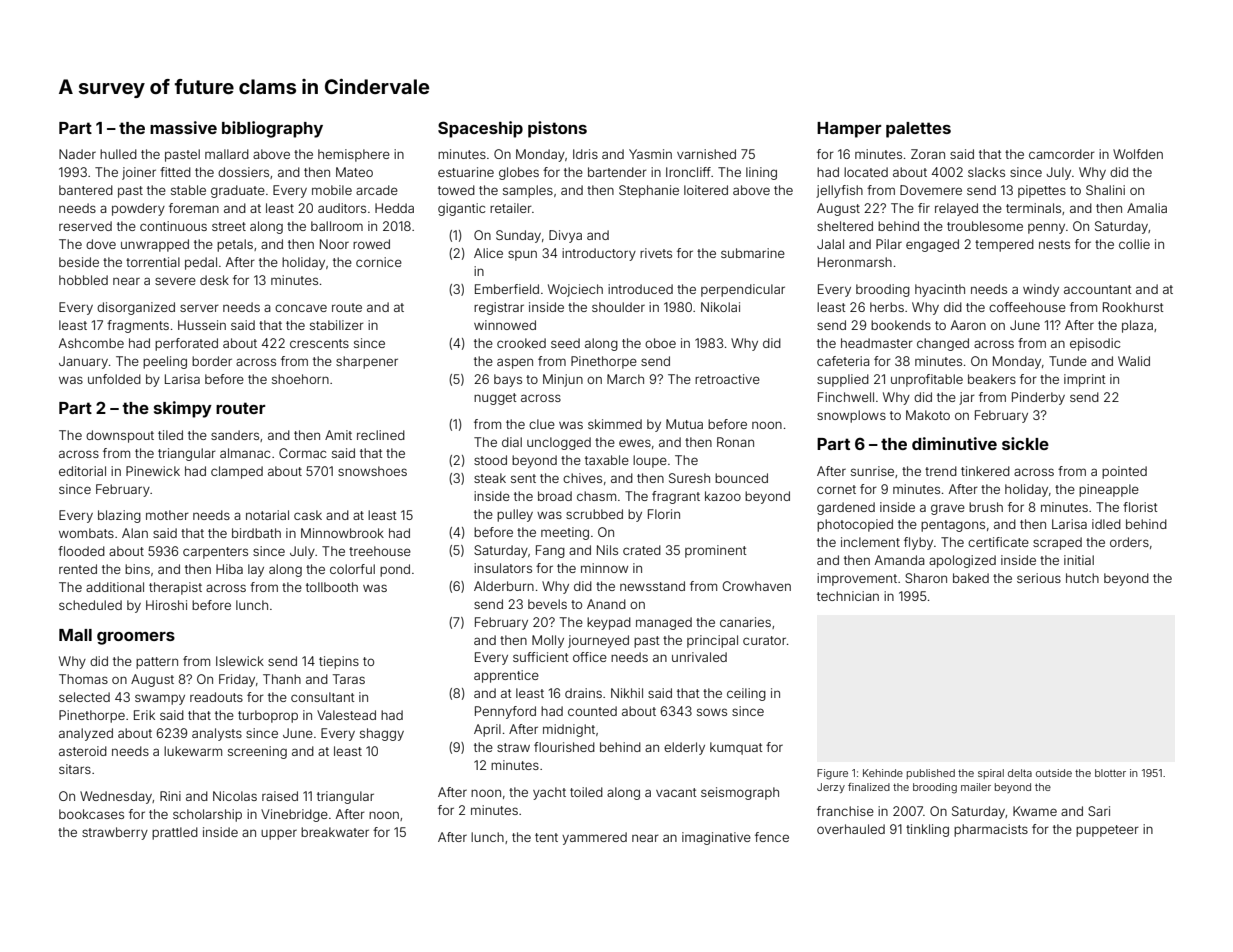 The width and height of the screenshot is (1233, 952). Describe the element at coordinates (757, 586) in the screenshot. I see `Crowhaven` at that location.
